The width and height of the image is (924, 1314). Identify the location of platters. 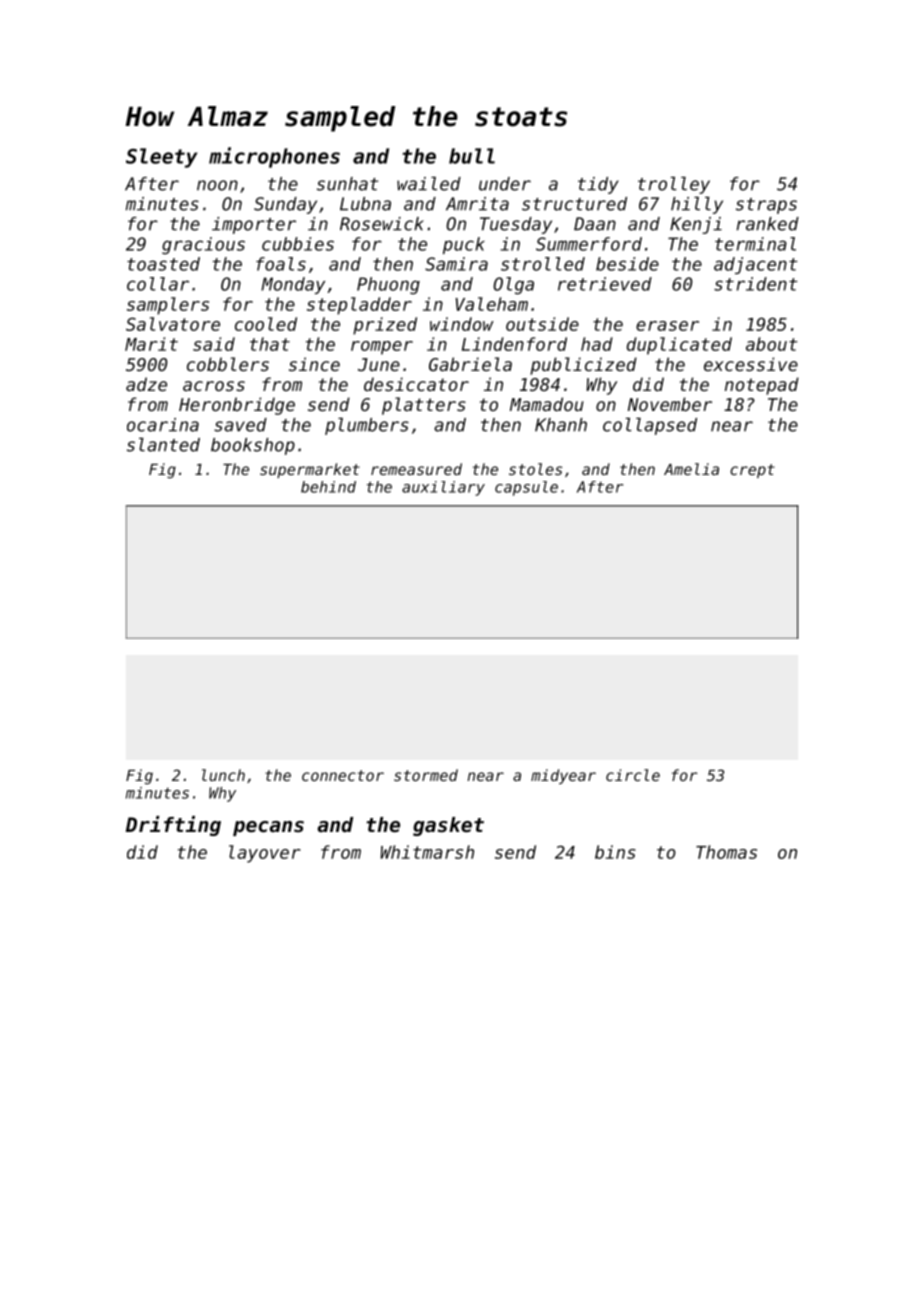
(424, 406).
